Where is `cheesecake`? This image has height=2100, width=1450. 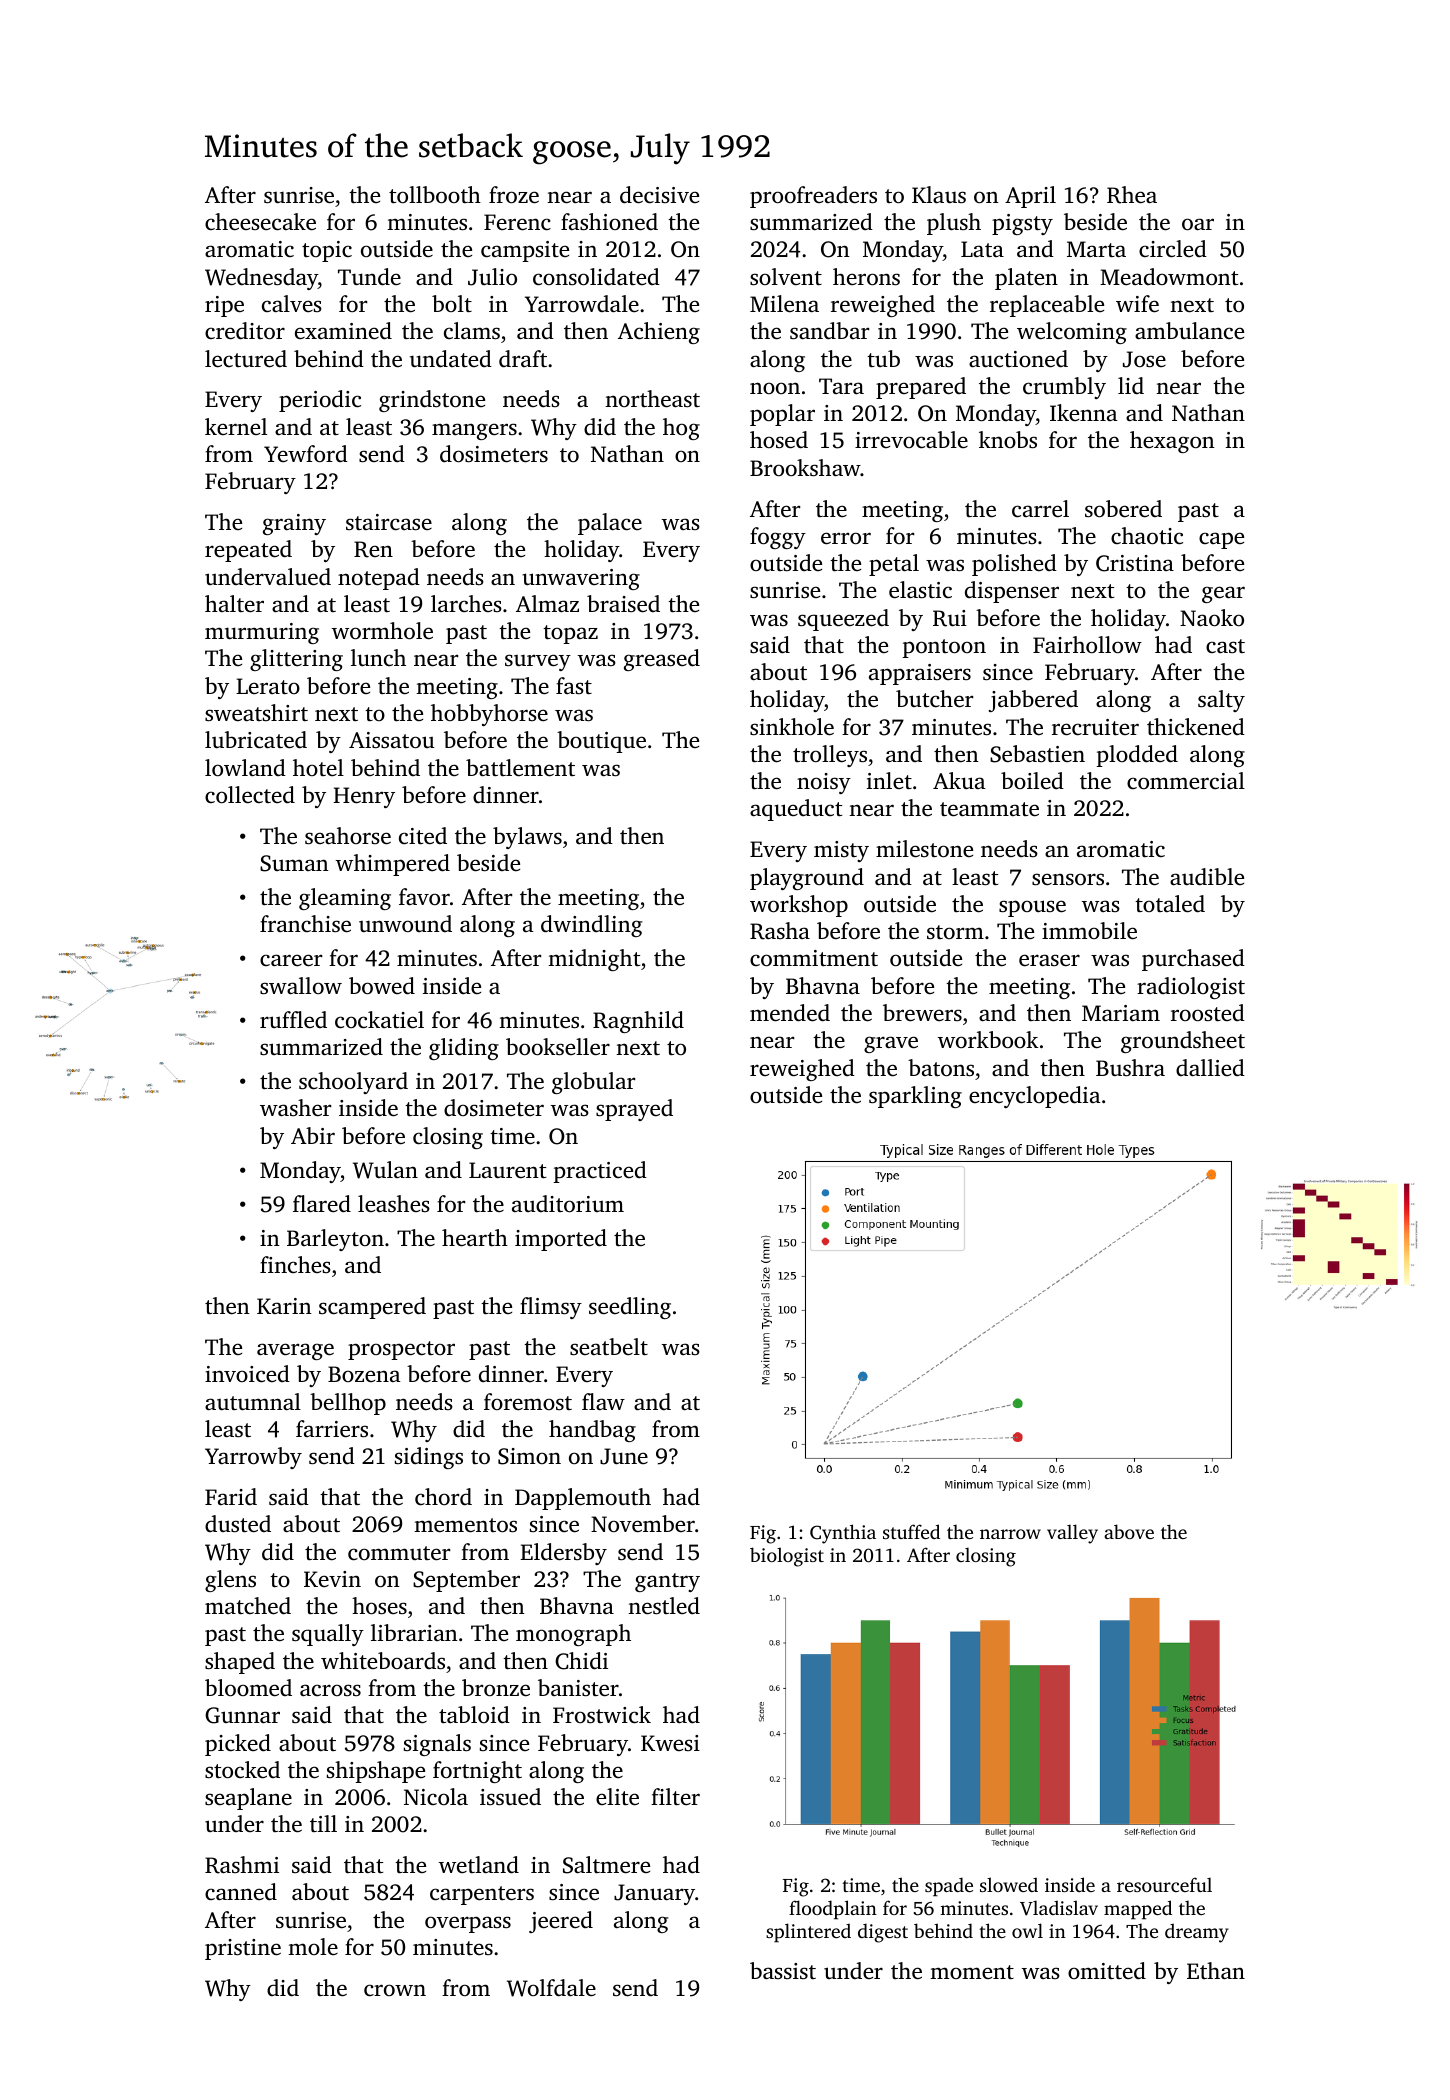
cheesecake is located at coordinates (260, 222).
